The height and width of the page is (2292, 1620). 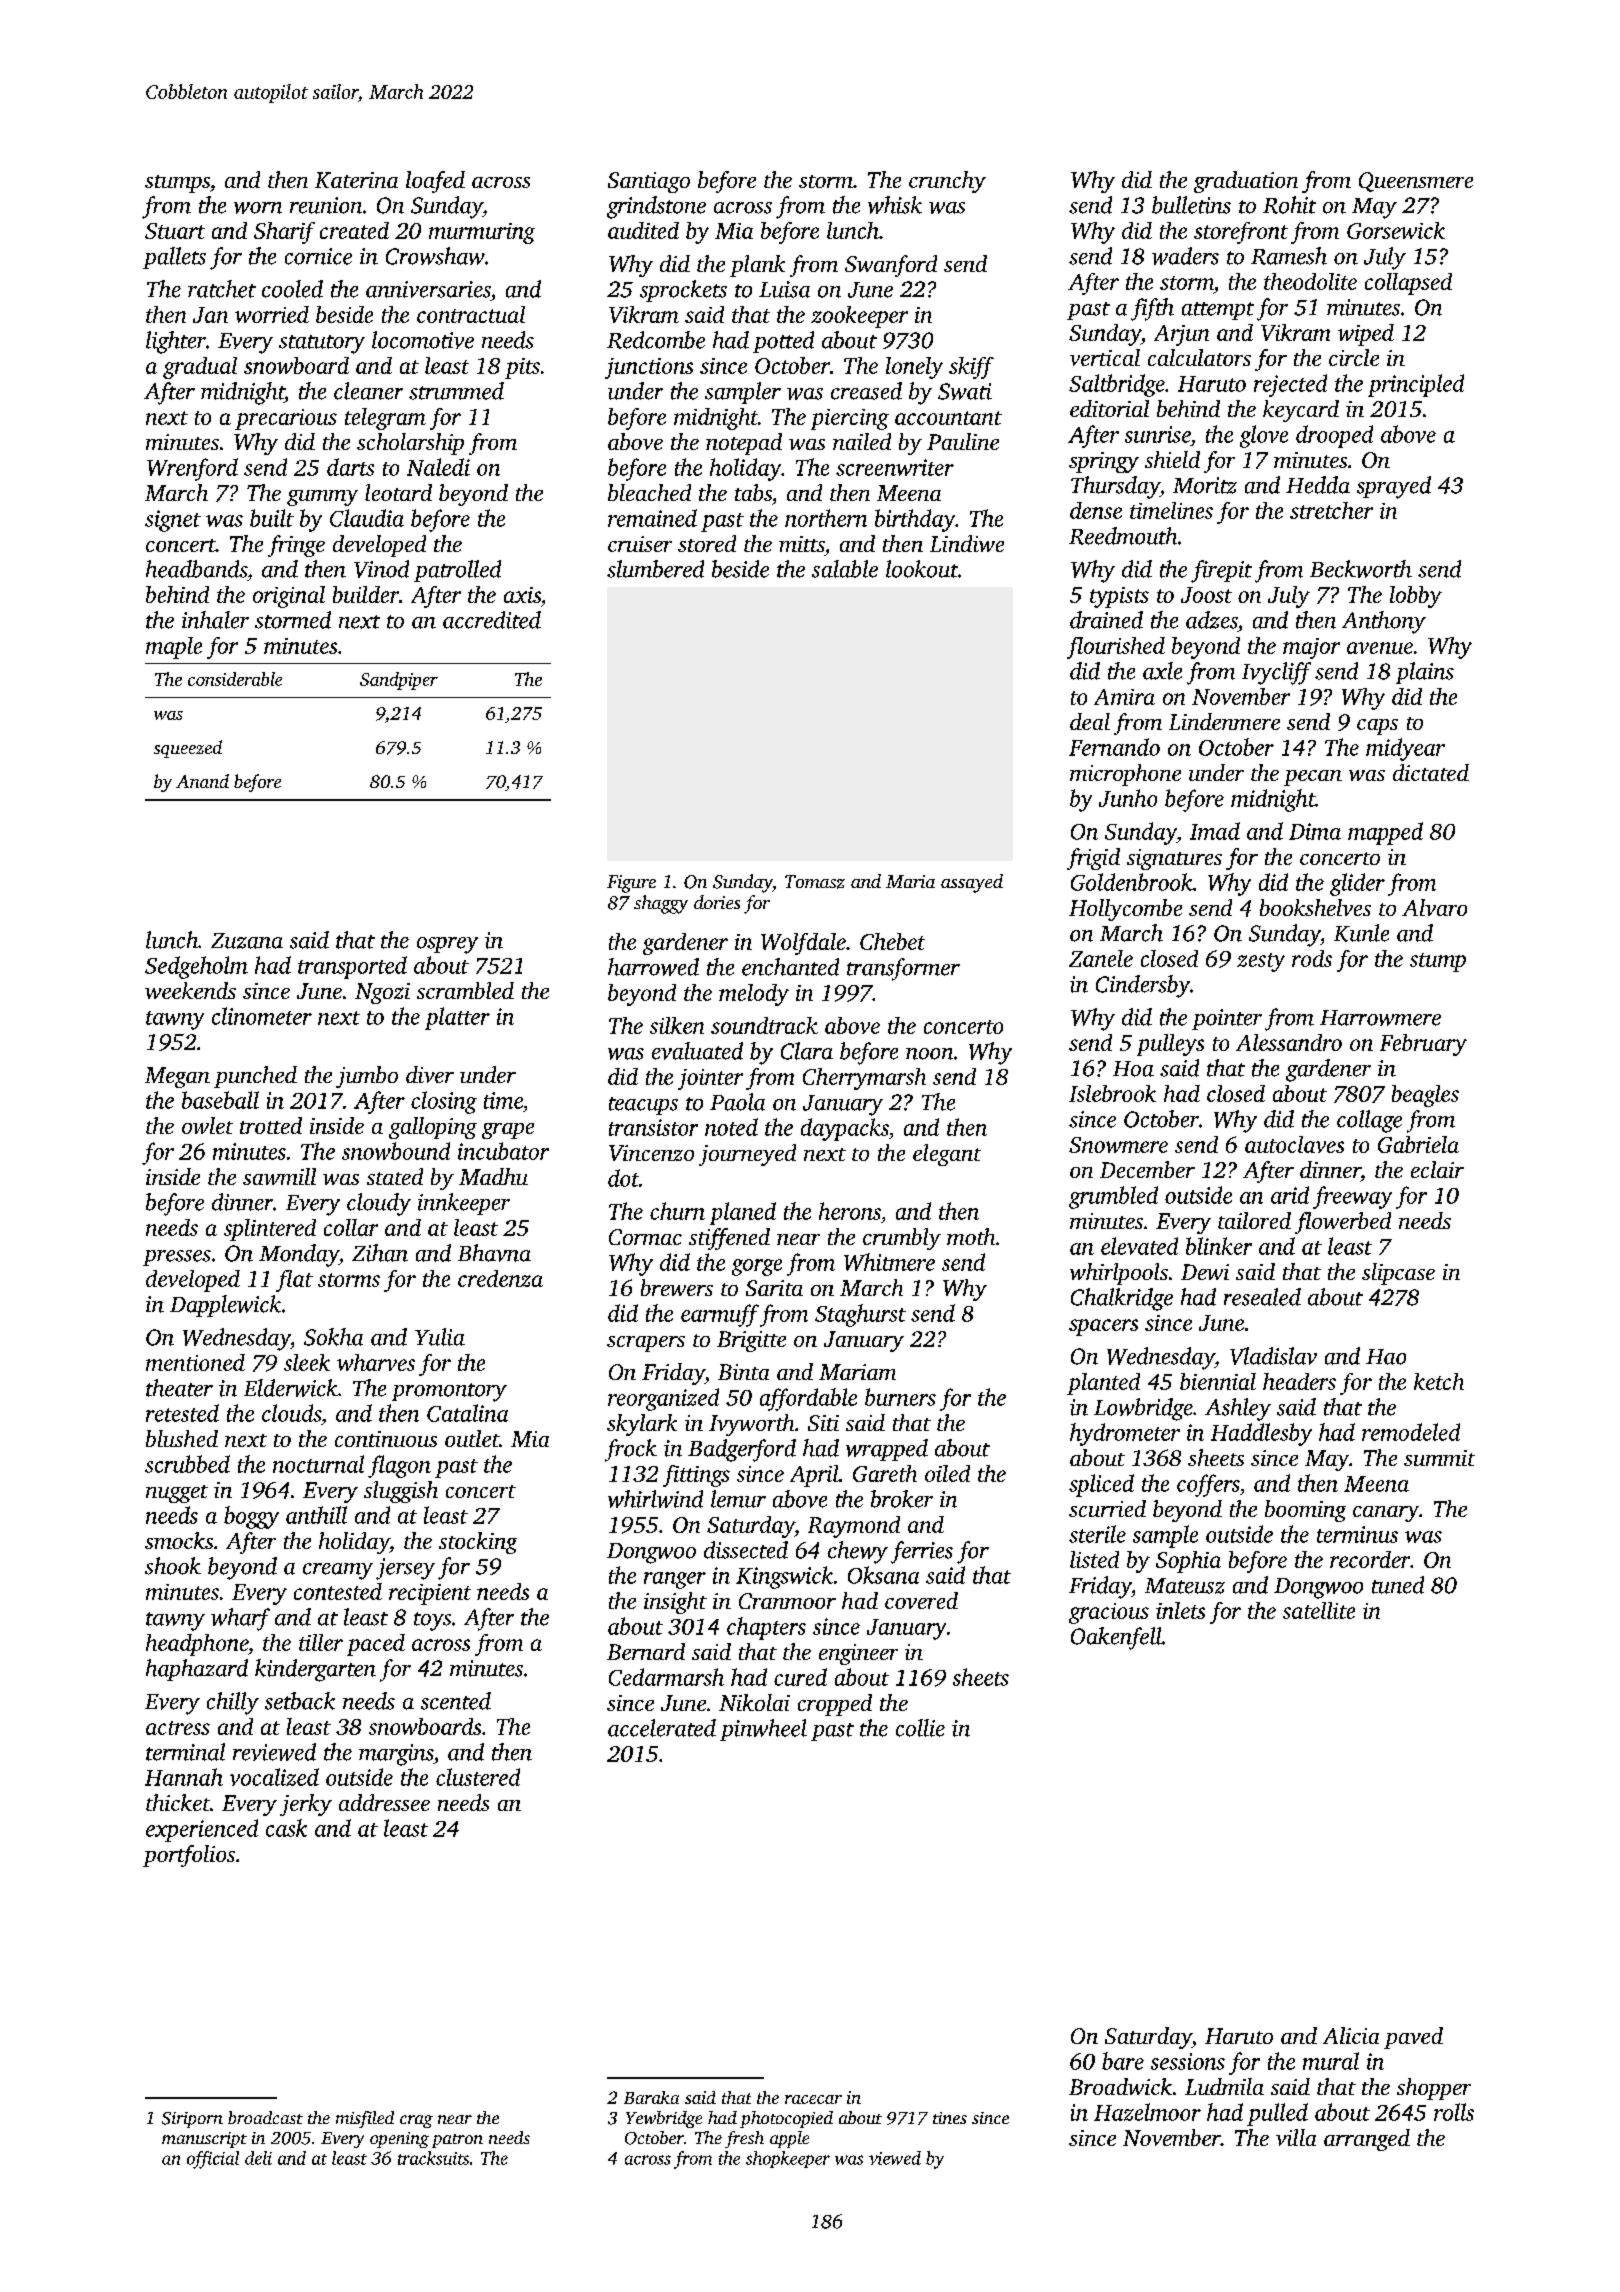 What do you see at coordinates (326, 205) in the page?
I see `reunion` at bounding box center [326, 205].
